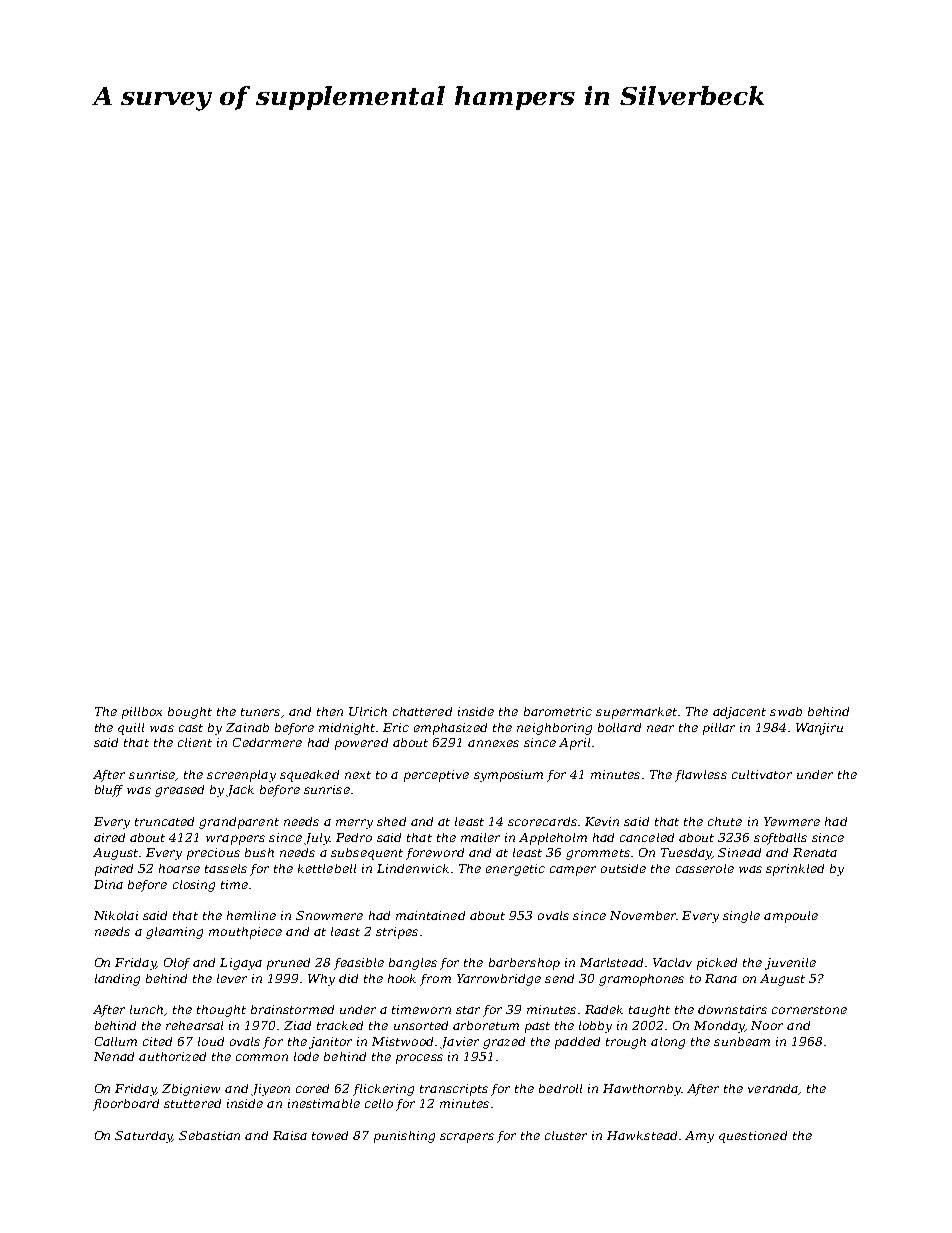 This page has height=1233, width=952. I want to click on Nikolai, so click(116, 915).
